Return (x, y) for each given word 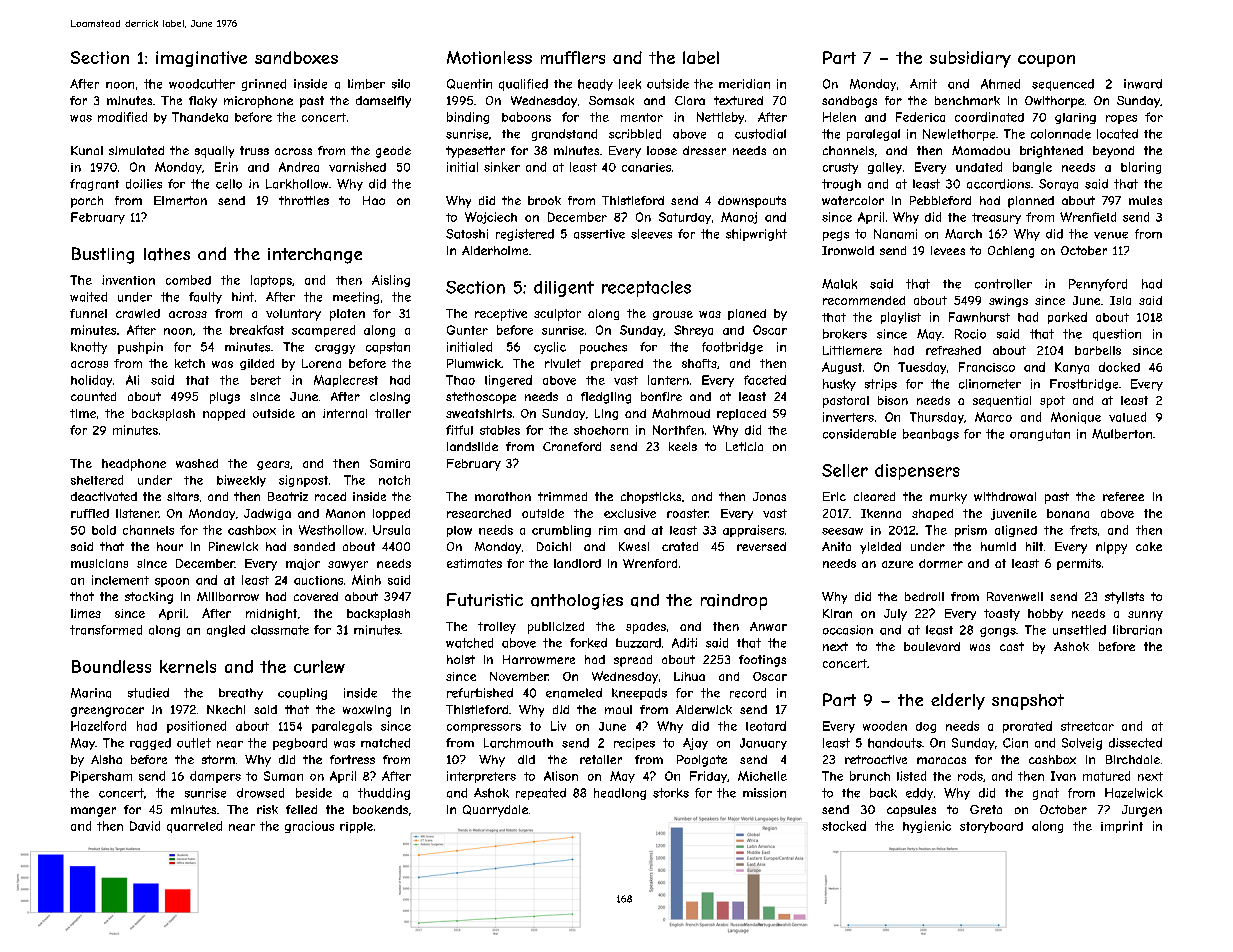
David (145, 826)
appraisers (753, 531)
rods (970, 776)
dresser (704, 150)
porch (87, 202)
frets (1083, 530)
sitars (183, 496)
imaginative (201, 59)
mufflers (573, 57)
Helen (839, 117)
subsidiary (970, 59)
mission (764, 793)
